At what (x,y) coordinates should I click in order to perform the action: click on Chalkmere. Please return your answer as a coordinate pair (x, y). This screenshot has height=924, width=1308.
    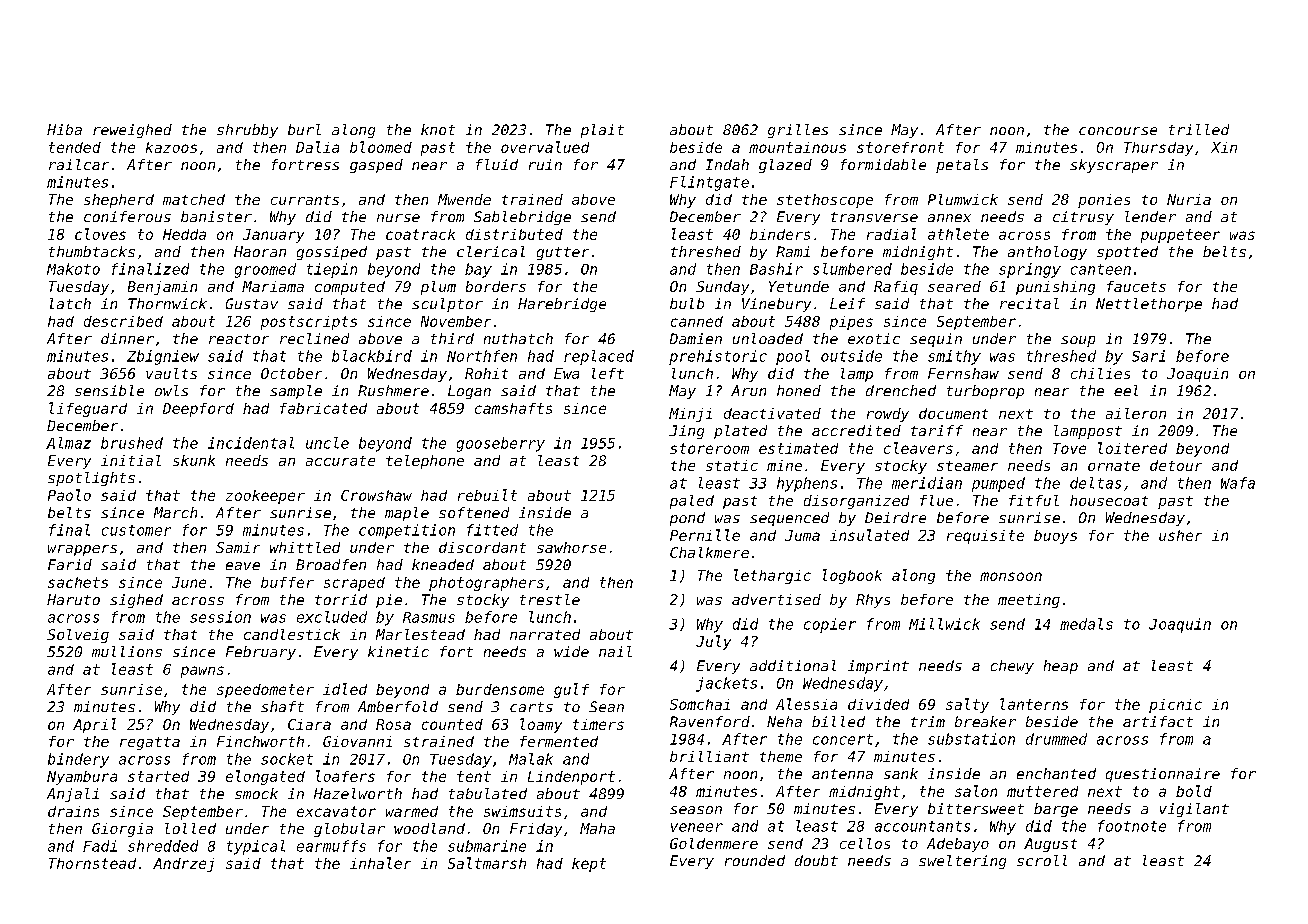
    Looking at the image, I should click on (709, 552).
